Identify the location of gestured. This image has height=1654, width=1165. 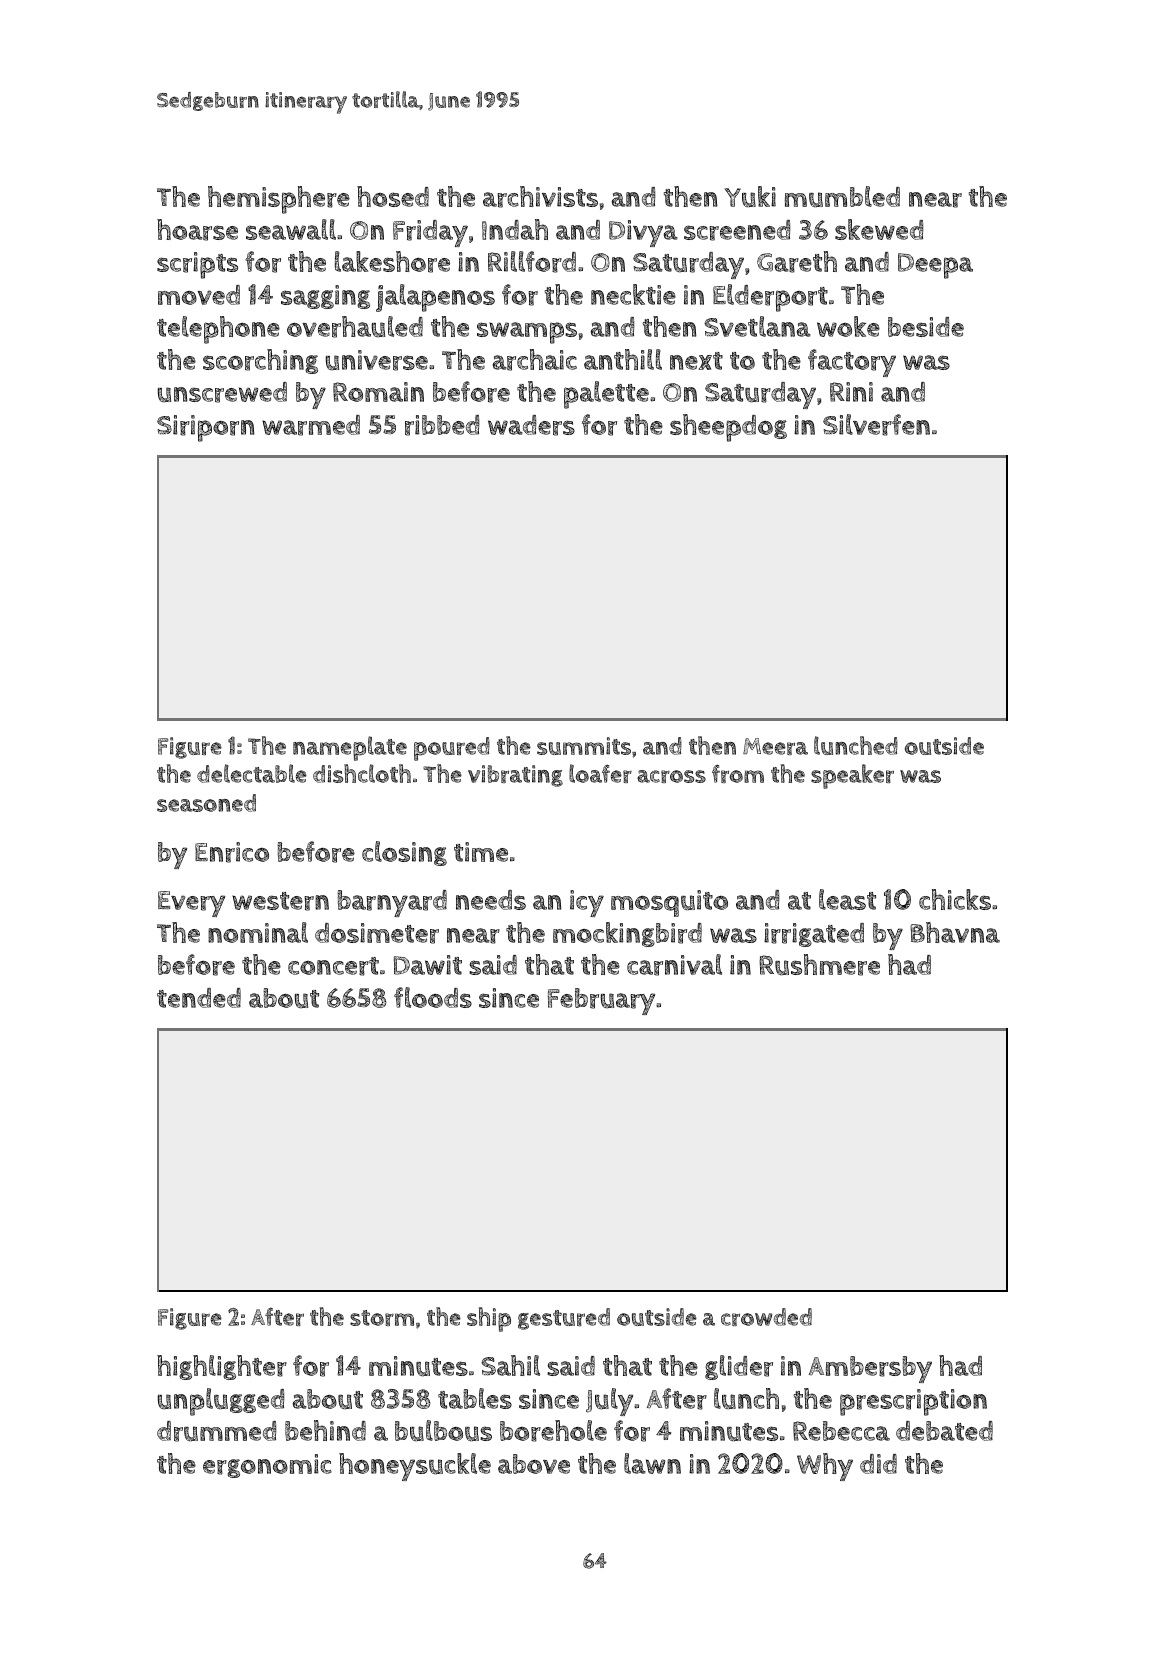
(564, 1319).
